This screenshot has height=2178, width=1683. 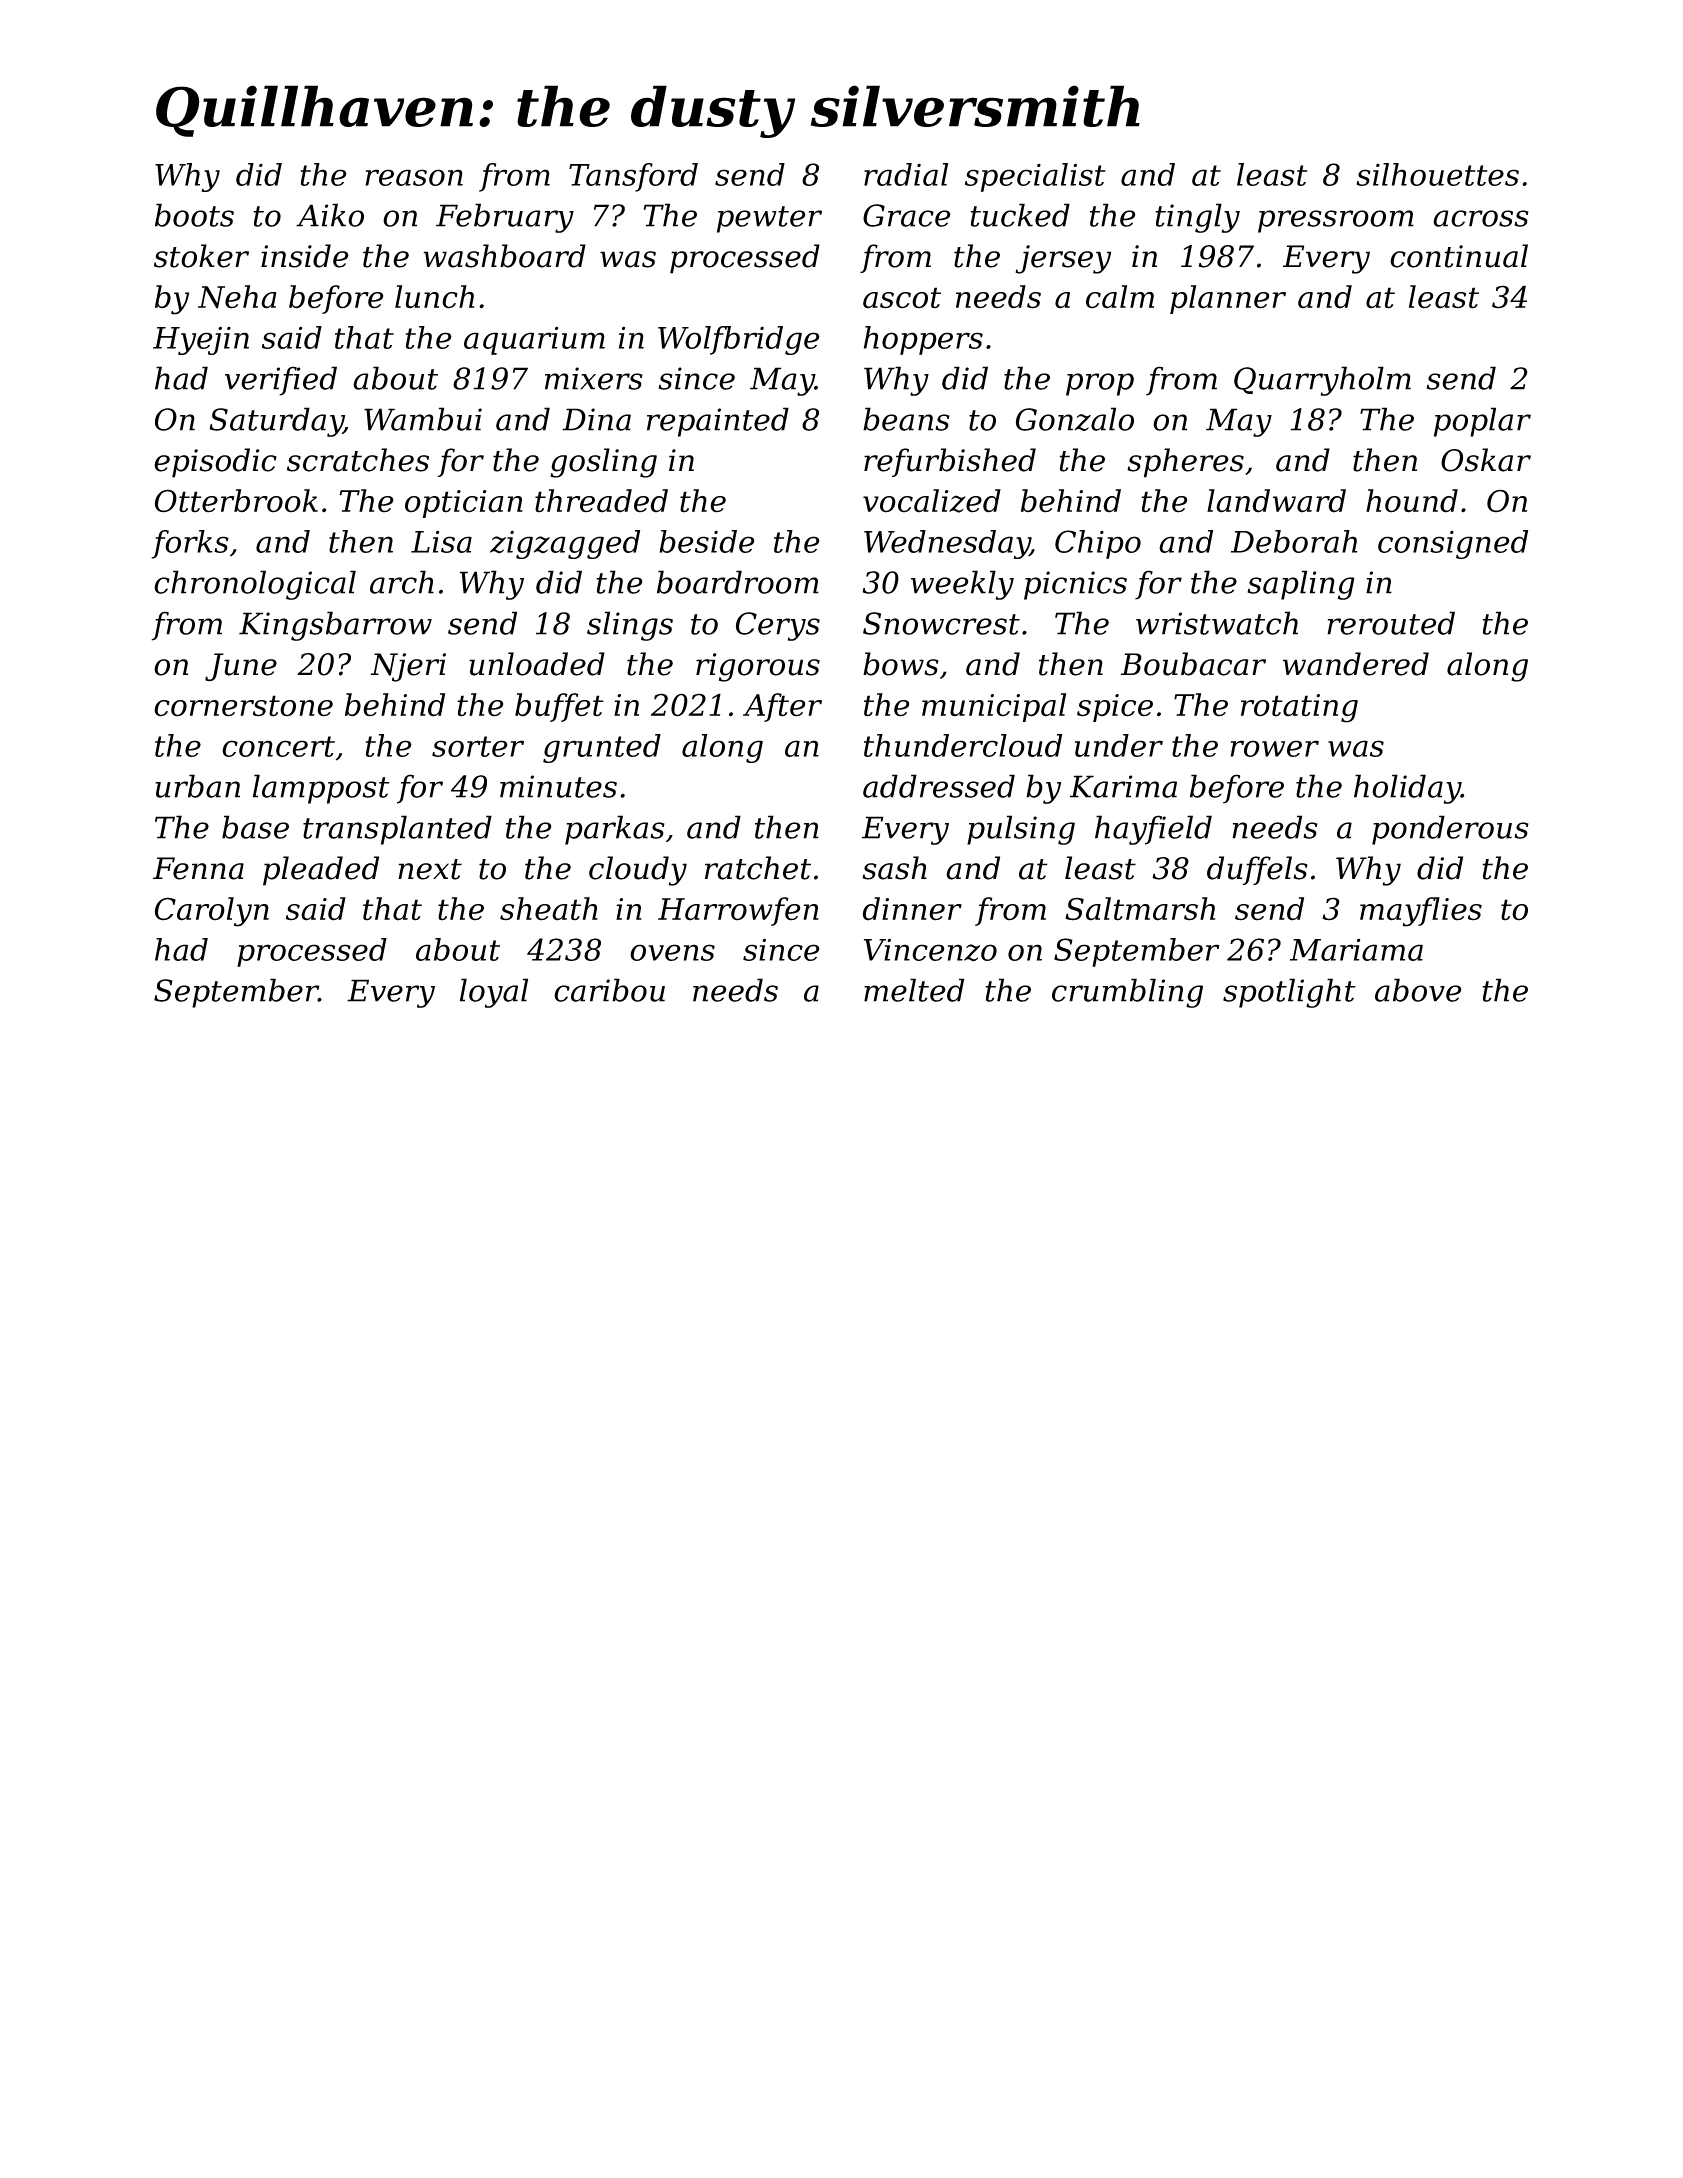 What do you see at coordinates (906, 419) in the screenshot?
I see `beans` at bounding box center [906, 419].
